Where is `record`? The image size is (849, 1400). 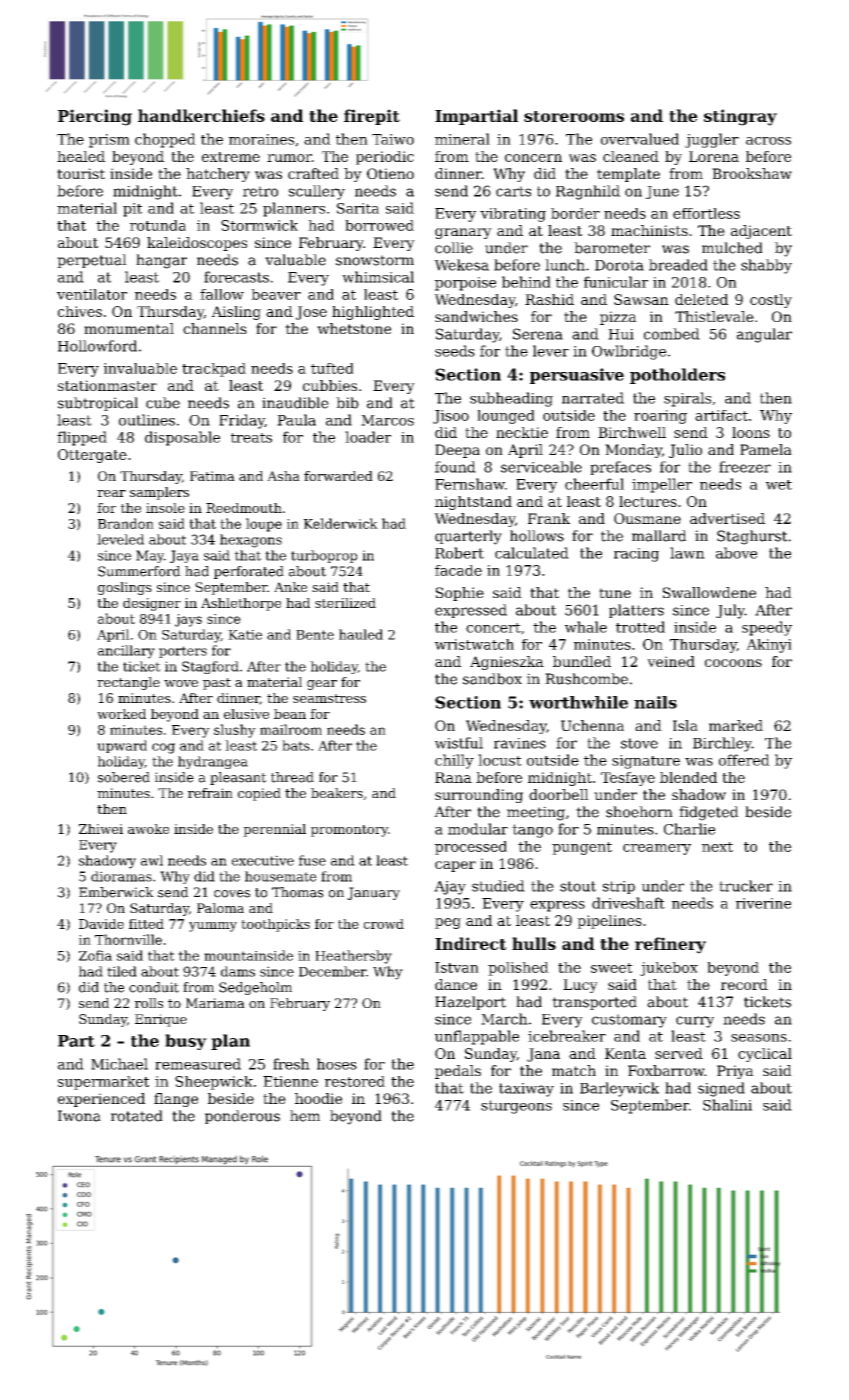 record is located at coordinates (744, 984).
